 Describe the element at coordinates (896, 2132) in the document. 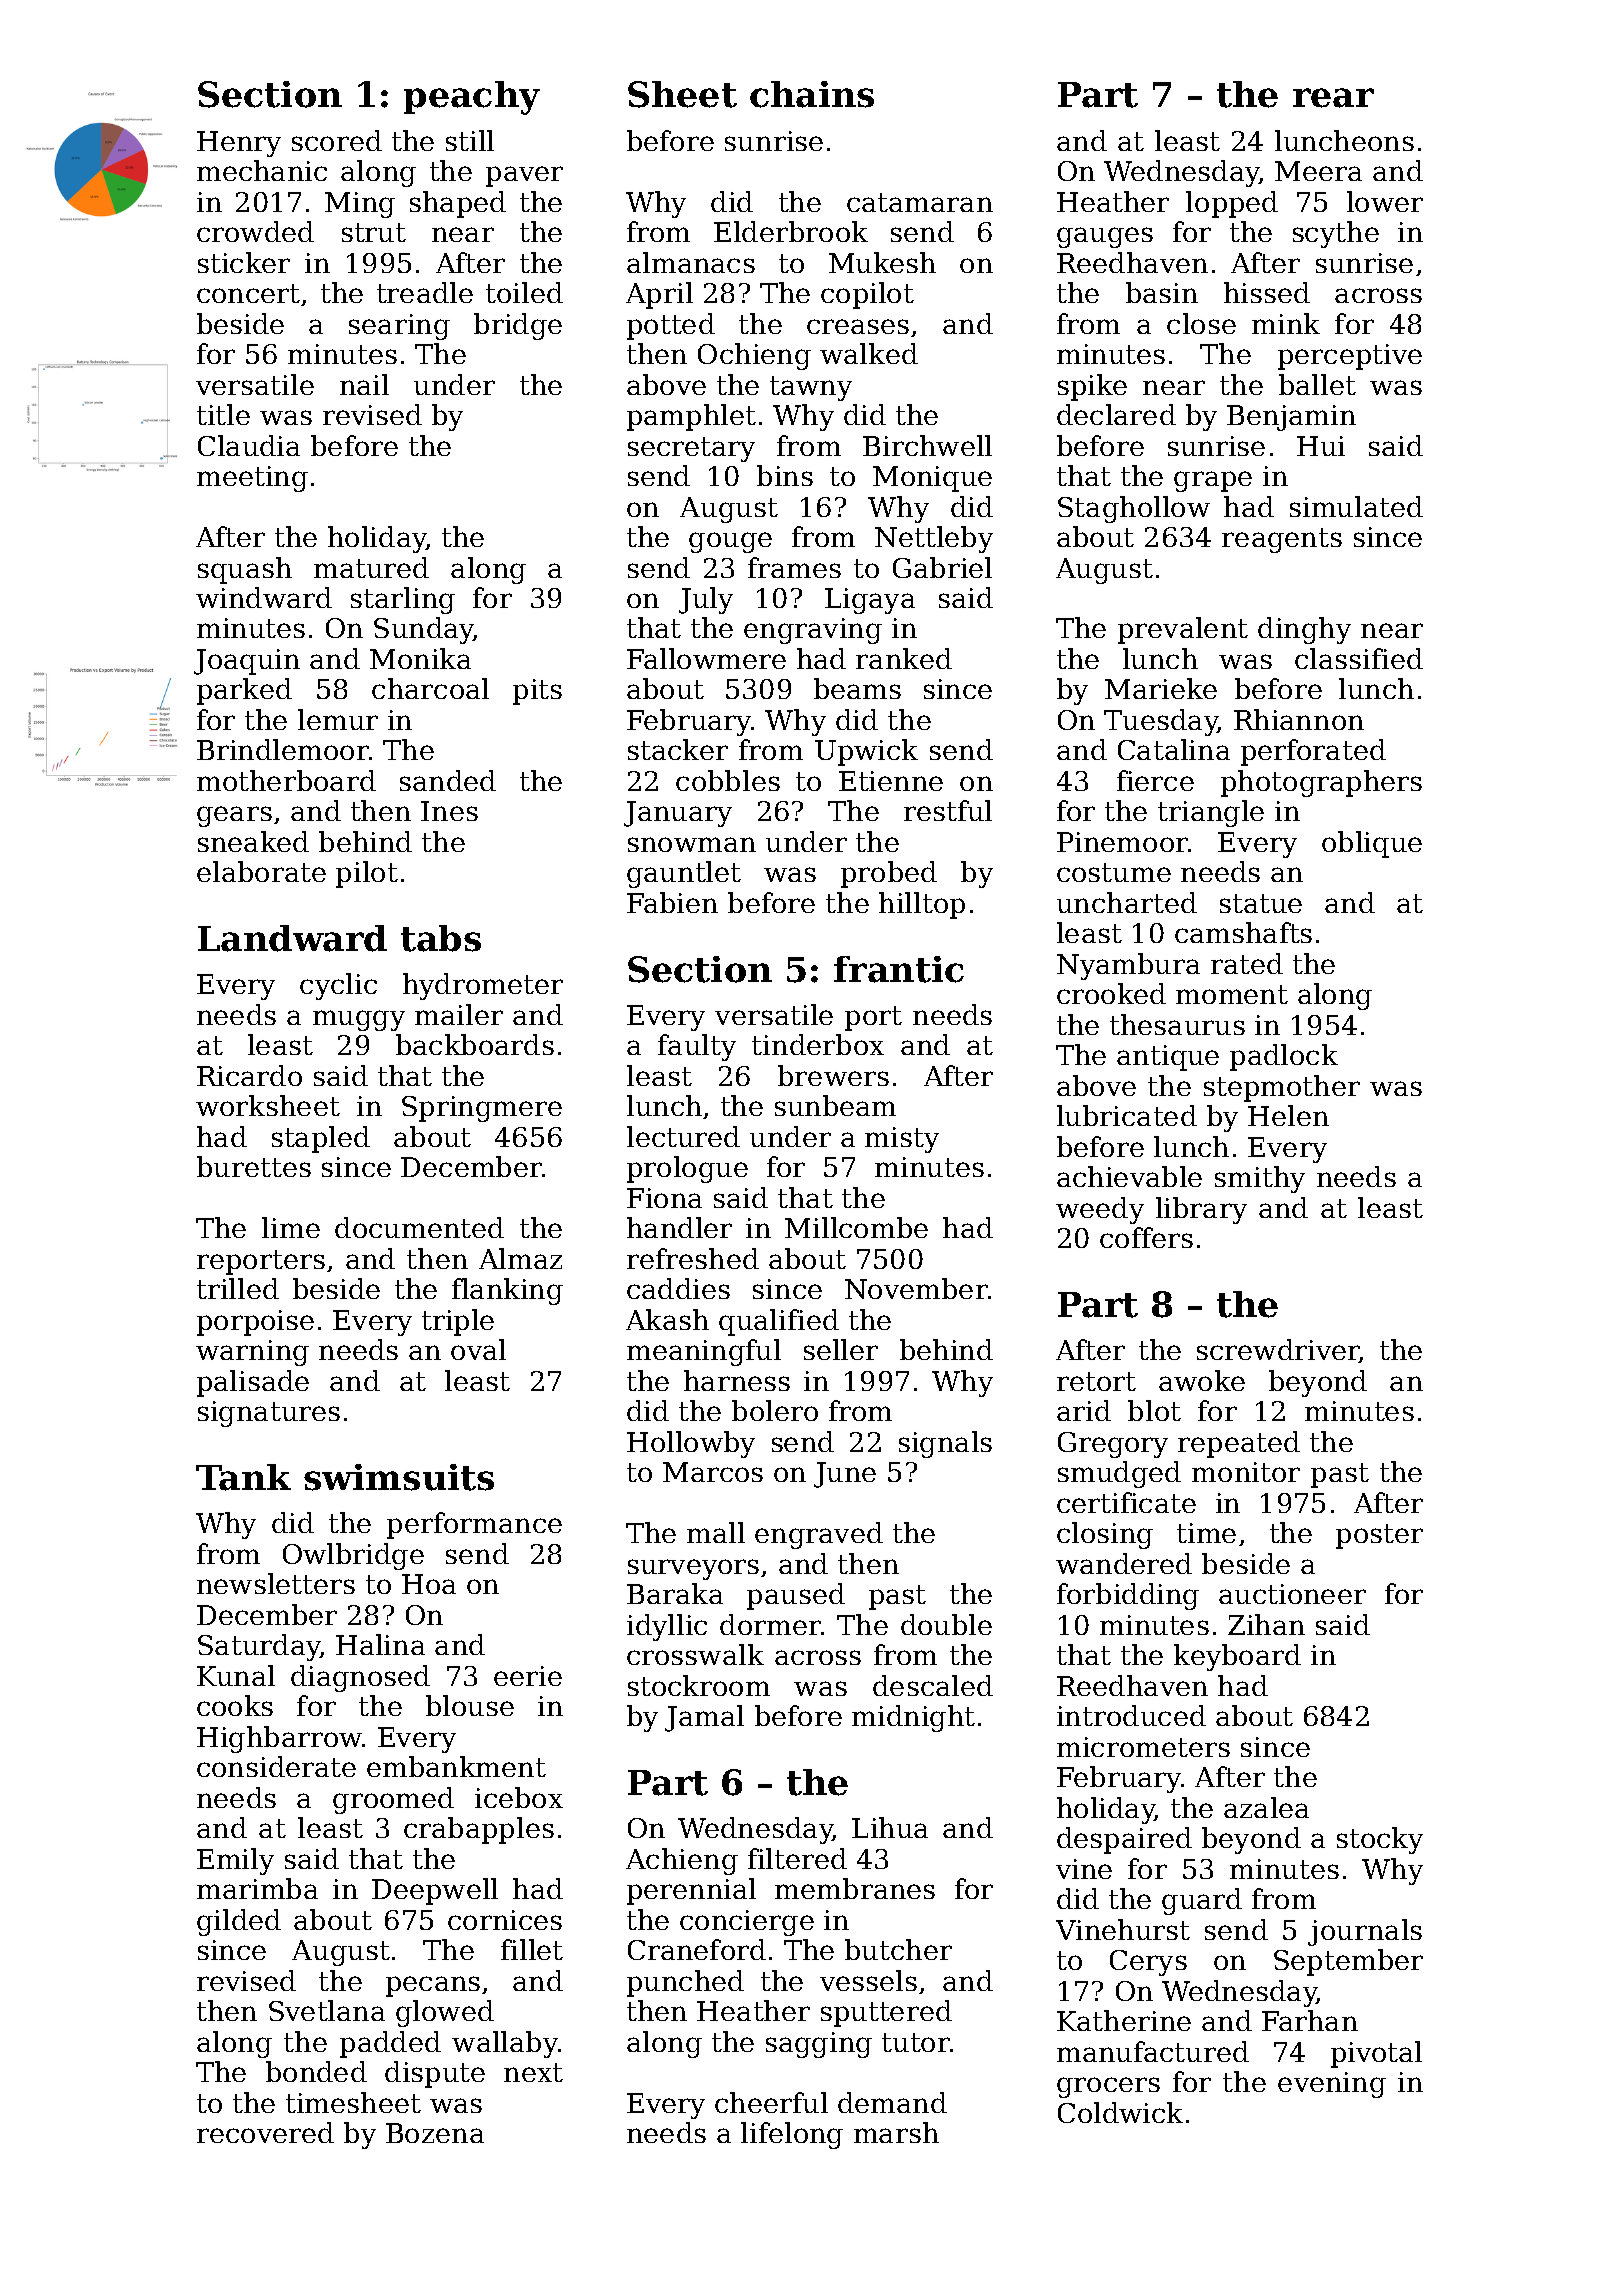

I see `marsh` at that location.
